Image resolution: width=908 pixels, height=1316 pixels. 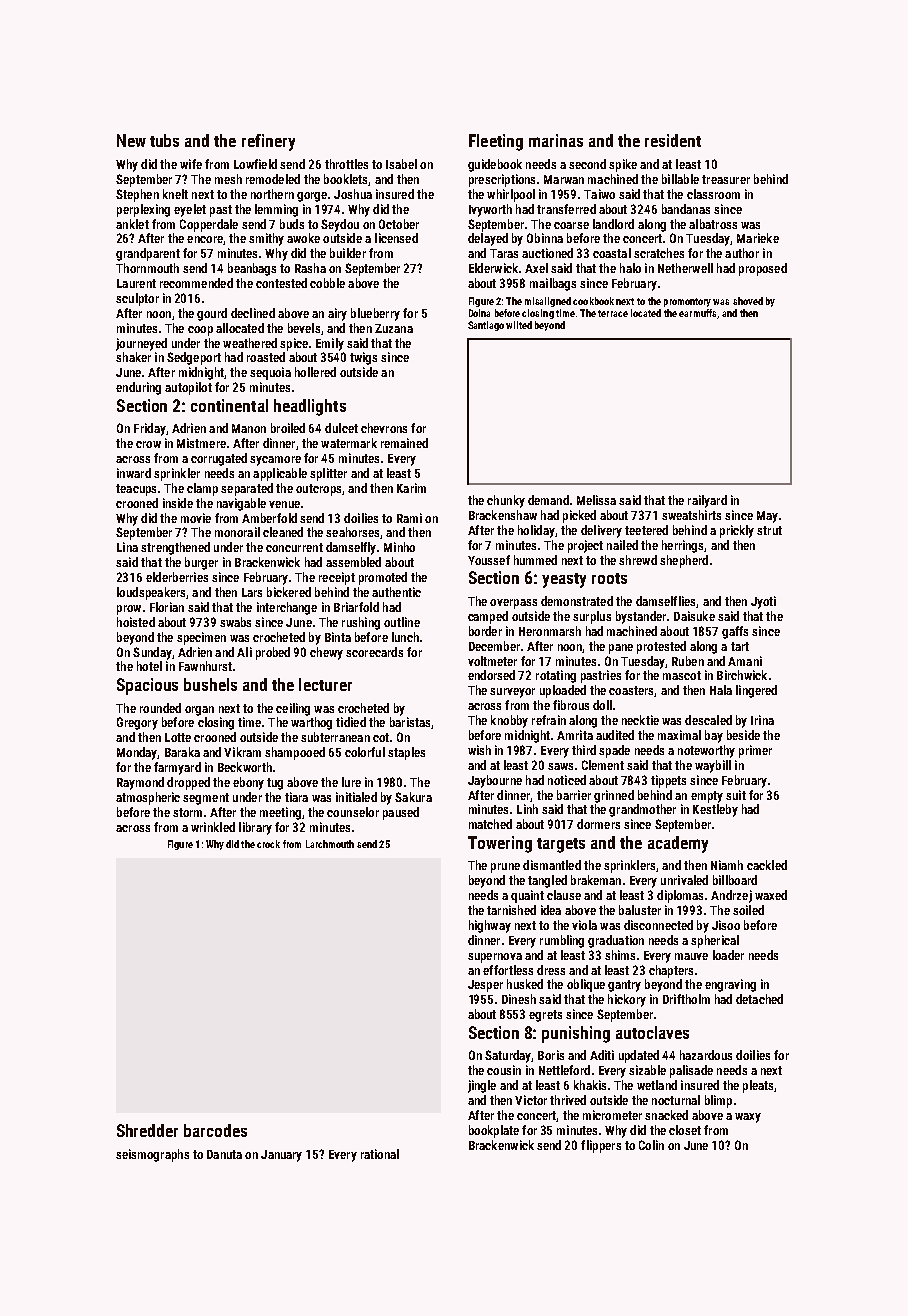 I want to click on hoisted, so click(x=136, y=622).
